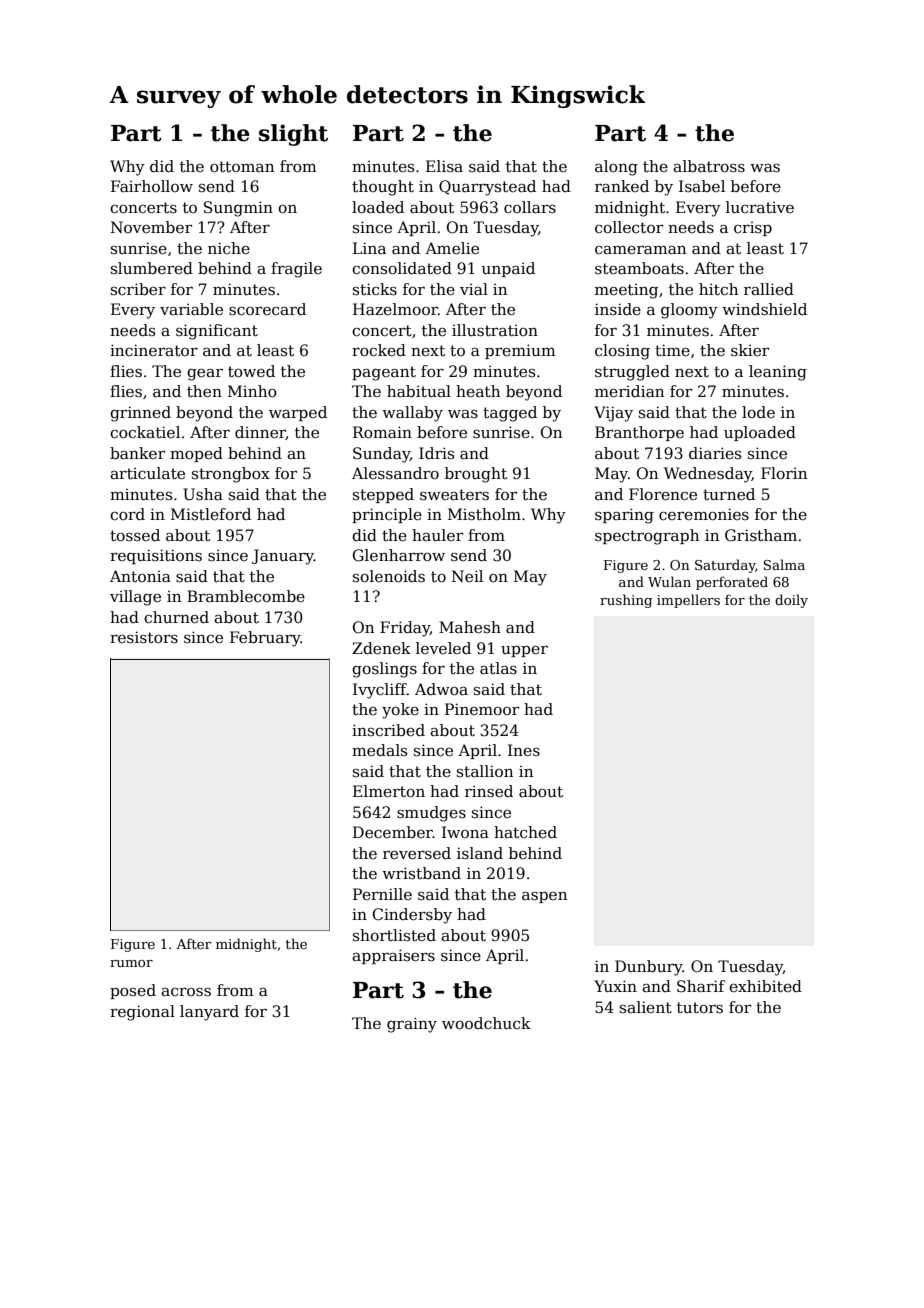 This screenshot has height=1308, width=924. What do you see at coordinates (142, 1013) in the screenshot?
I see `regional` at bounding box center [142, 1013].
